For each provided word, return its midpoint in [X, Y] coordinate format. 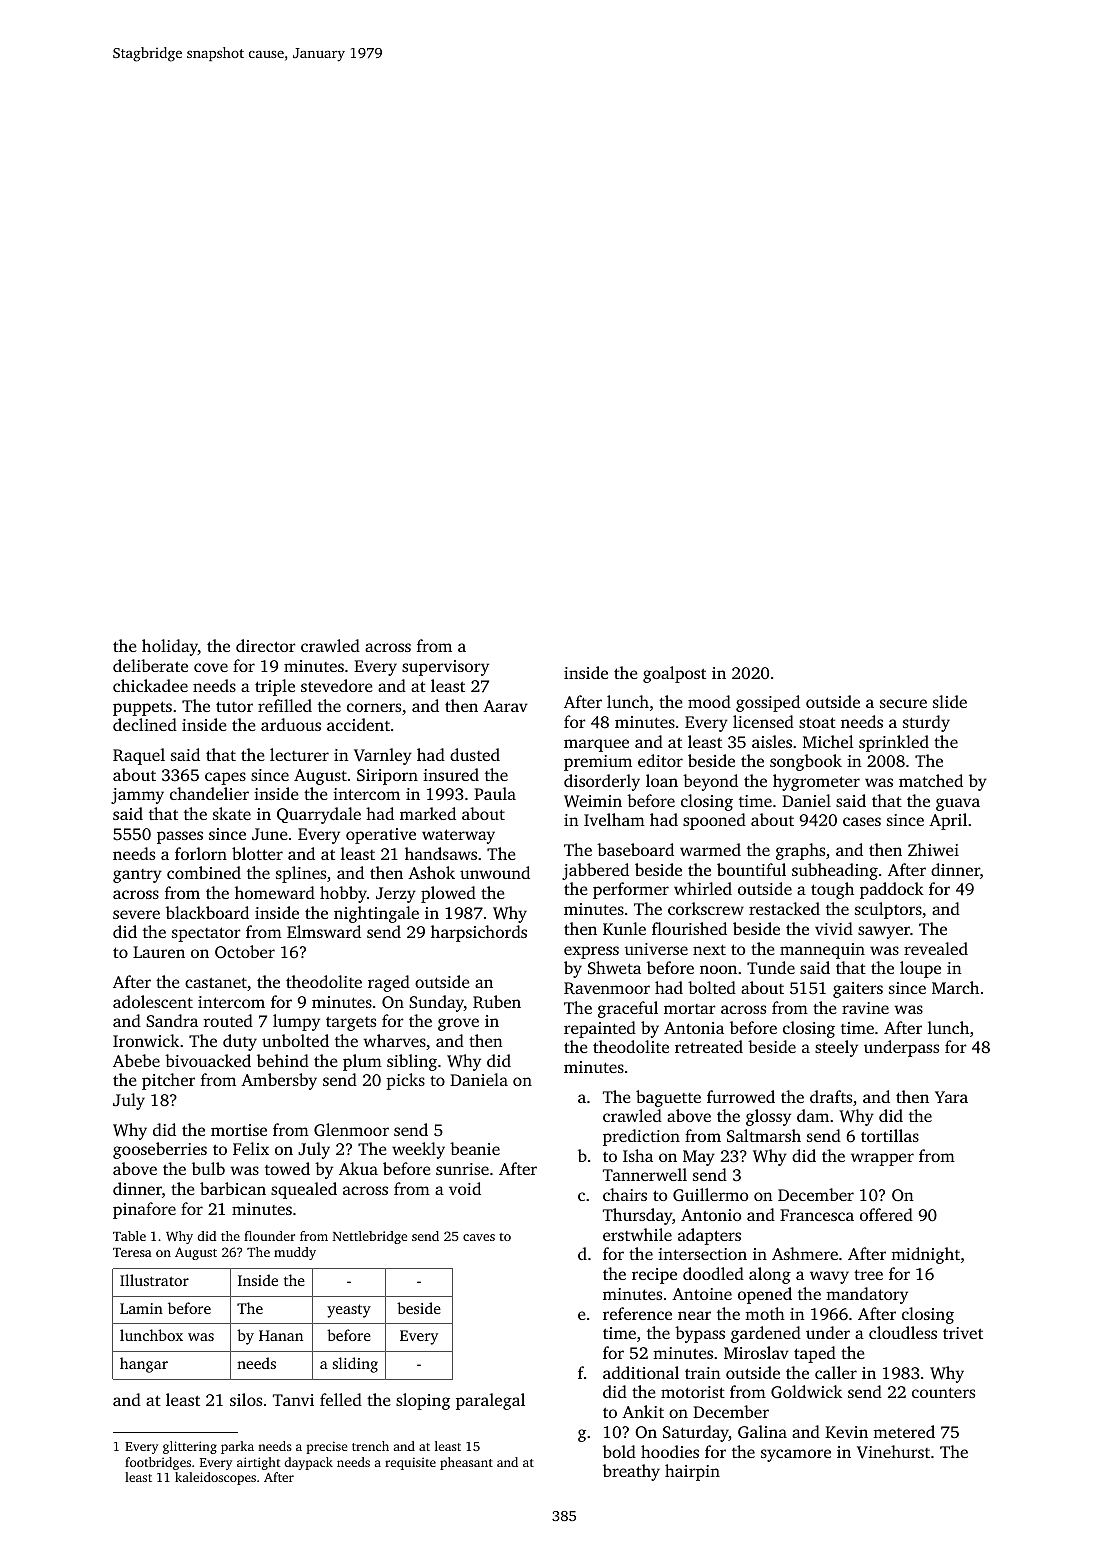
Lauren [159, 952]
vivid [834, 928]
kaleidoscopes [215, 1478]
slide [950, 701]
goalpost [674, 674]
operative [381, 836]
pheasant [466, 1463]
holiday [170, 647]
